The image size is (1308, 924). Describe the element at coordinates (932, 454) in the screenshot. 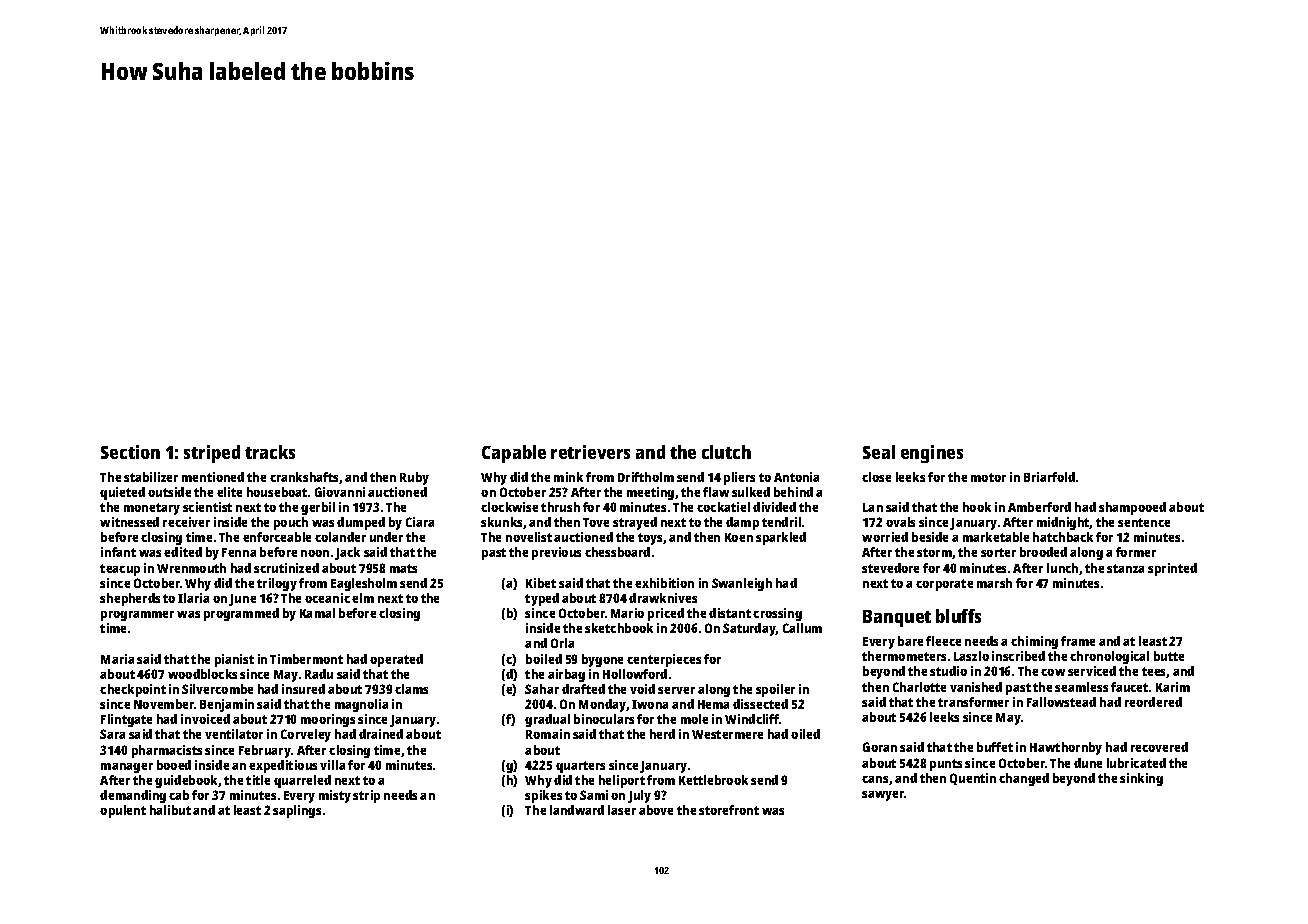

I see `engines` at that location.
